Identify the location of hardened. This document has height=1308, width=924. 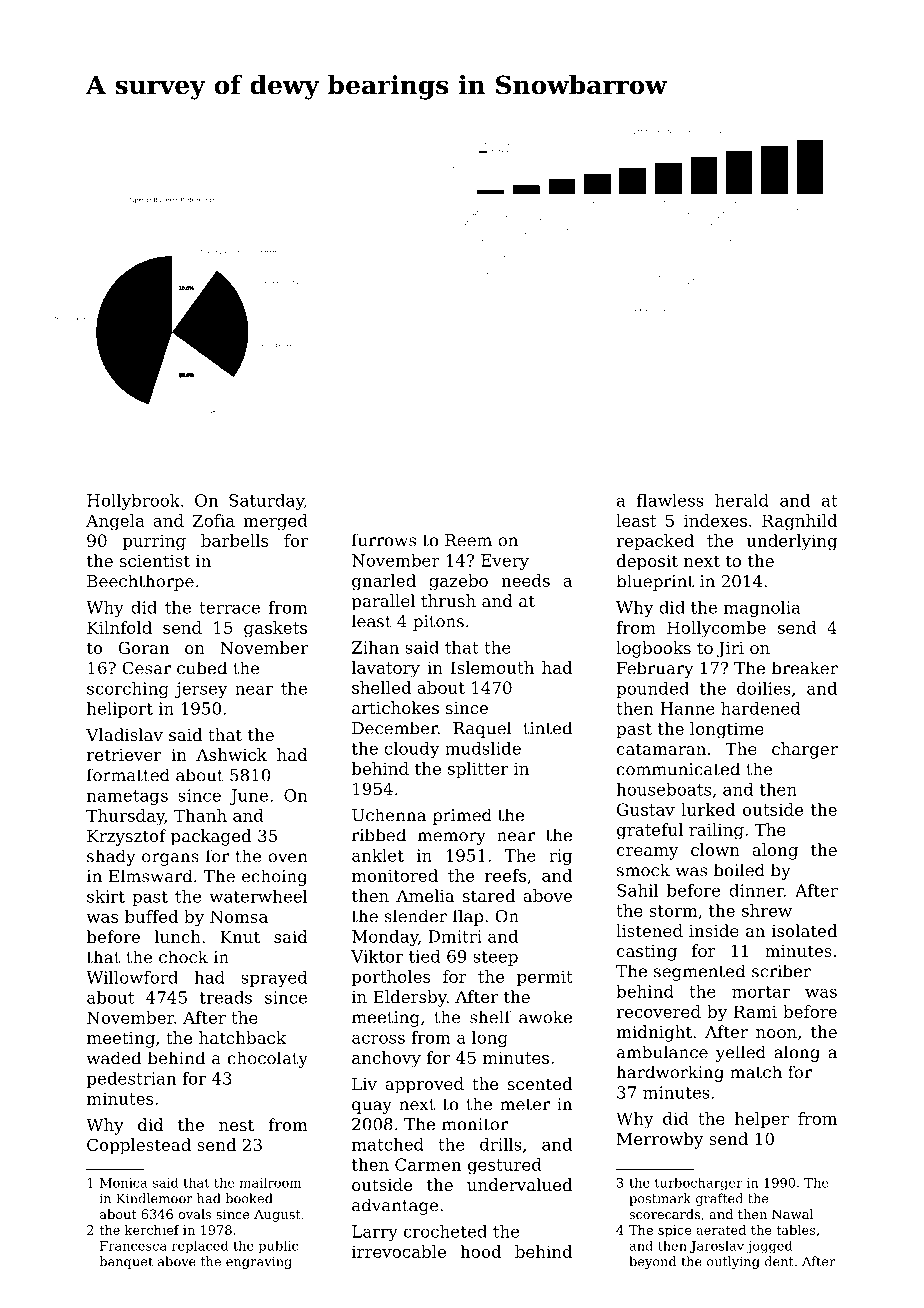
(760, 708).
